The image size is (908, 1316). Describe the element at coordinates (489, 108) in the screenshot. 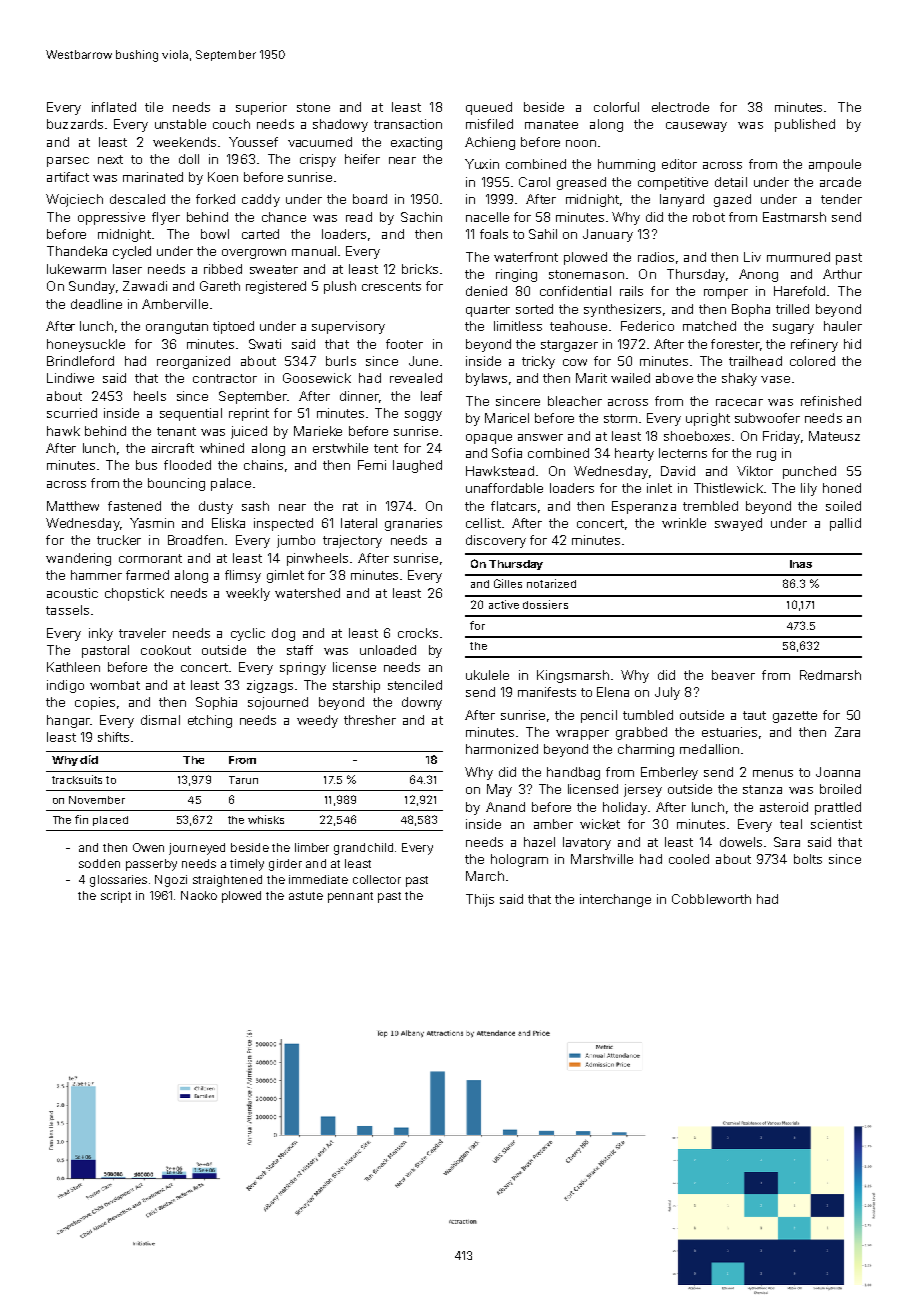

I see `queued` at that location.
